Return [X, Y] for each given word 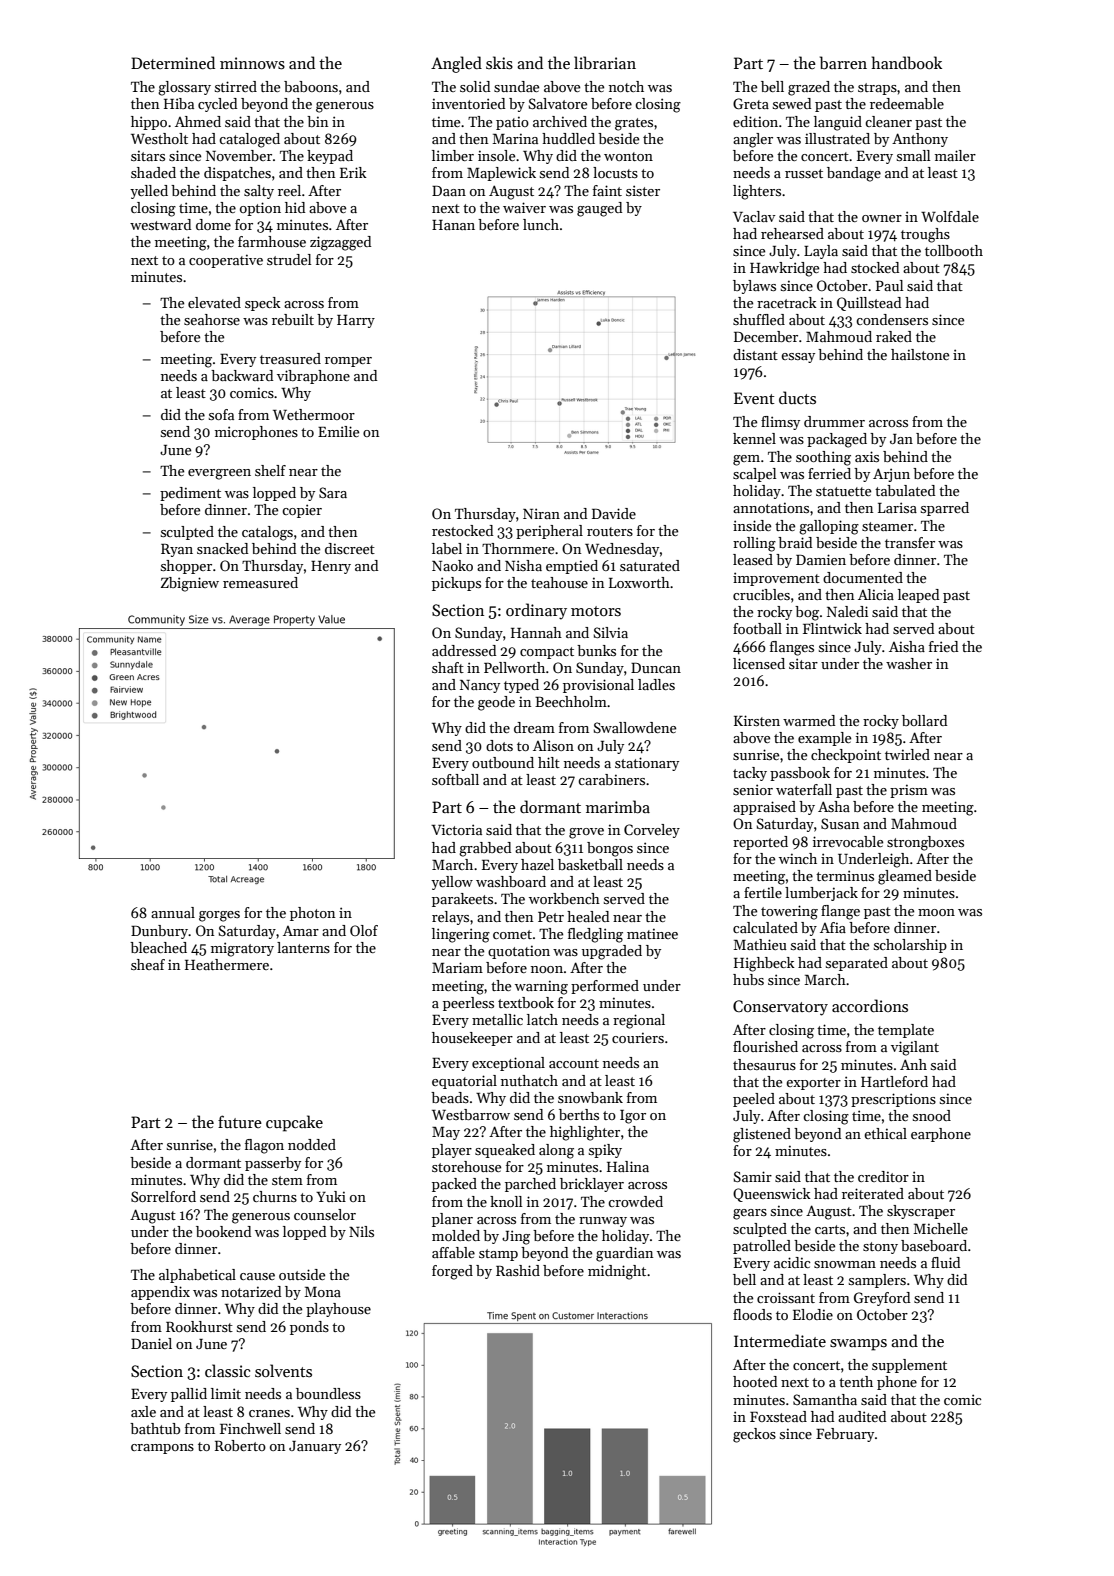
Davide [614, 513]
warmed [809, 720]
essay [798, 358]
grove [586, 833]
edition [755, 121]
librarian [605, 62]
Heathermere [227, 964]
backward [242, 375]
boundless [328, 1393]
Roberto [240, 1445]
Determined [173, 62]
